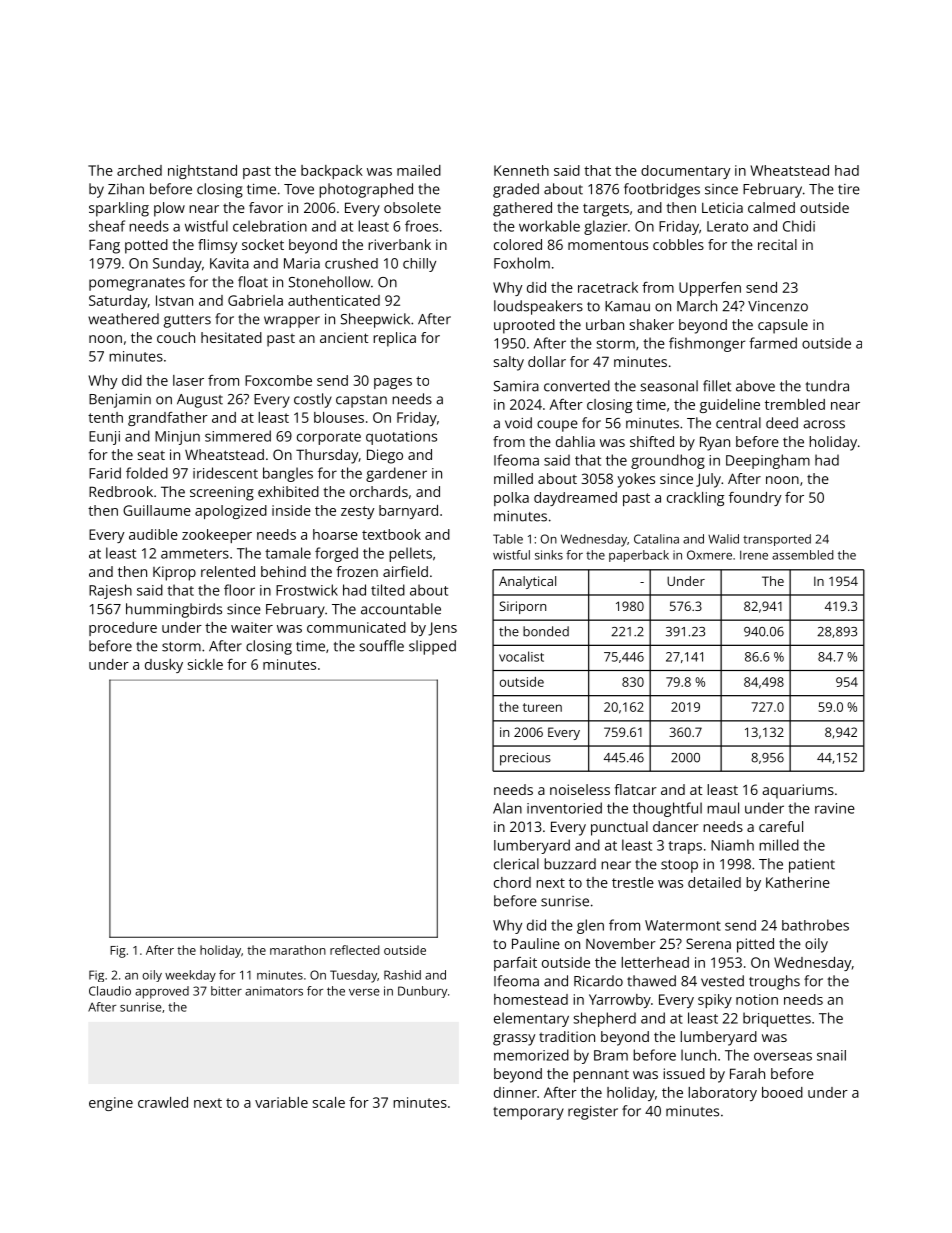 The width and height of the page is (952, 1233). I want to click on workable, so click(549, 226).
